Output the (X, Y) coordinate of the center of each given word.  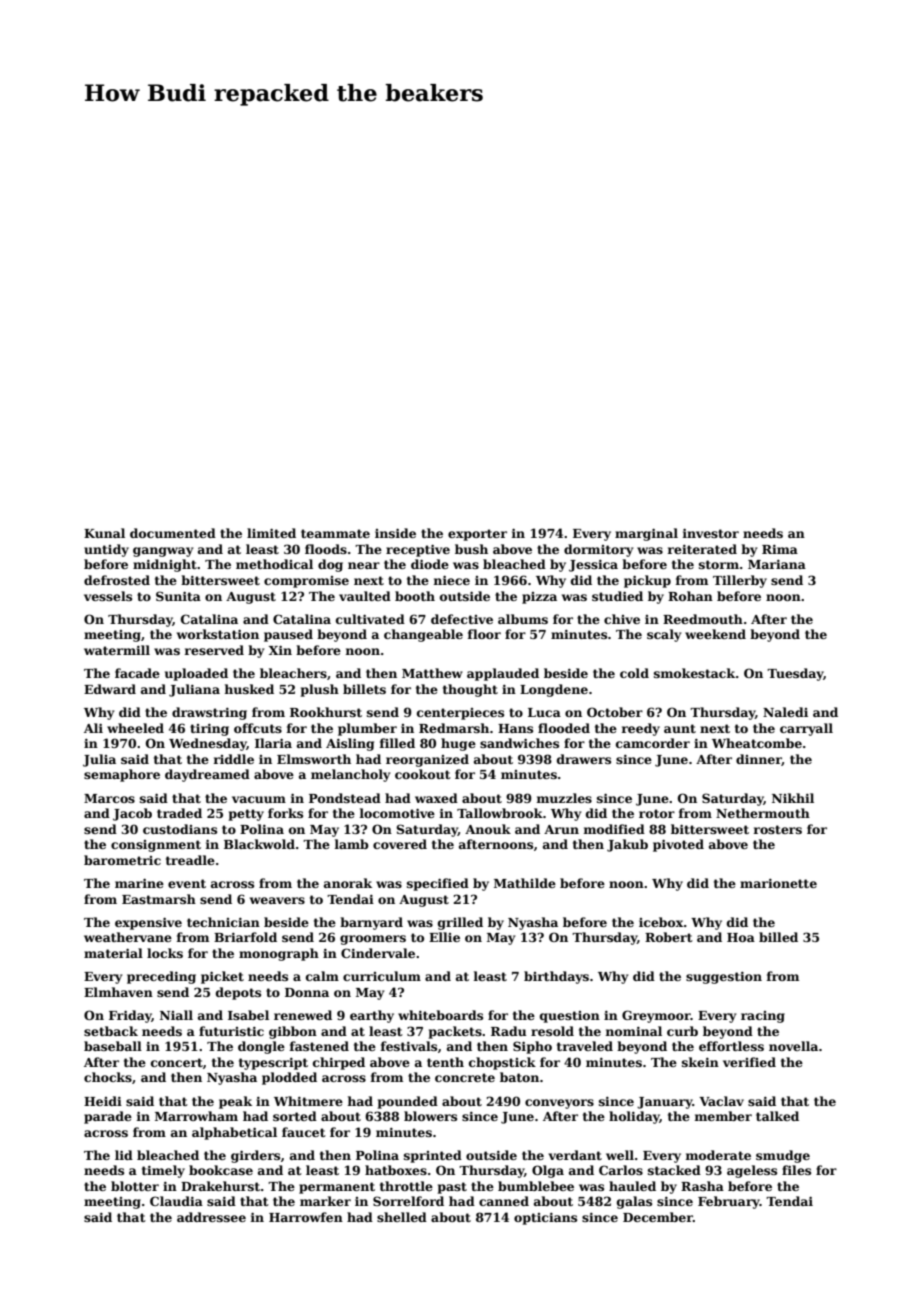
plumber (367, 729)
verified (749, 1062)
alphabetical (234, 1133)
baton (519, 1077)
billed (778, 937)
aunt (680, 728)
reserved (214, 650)
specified (438, 884)
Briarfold (245, 937)
